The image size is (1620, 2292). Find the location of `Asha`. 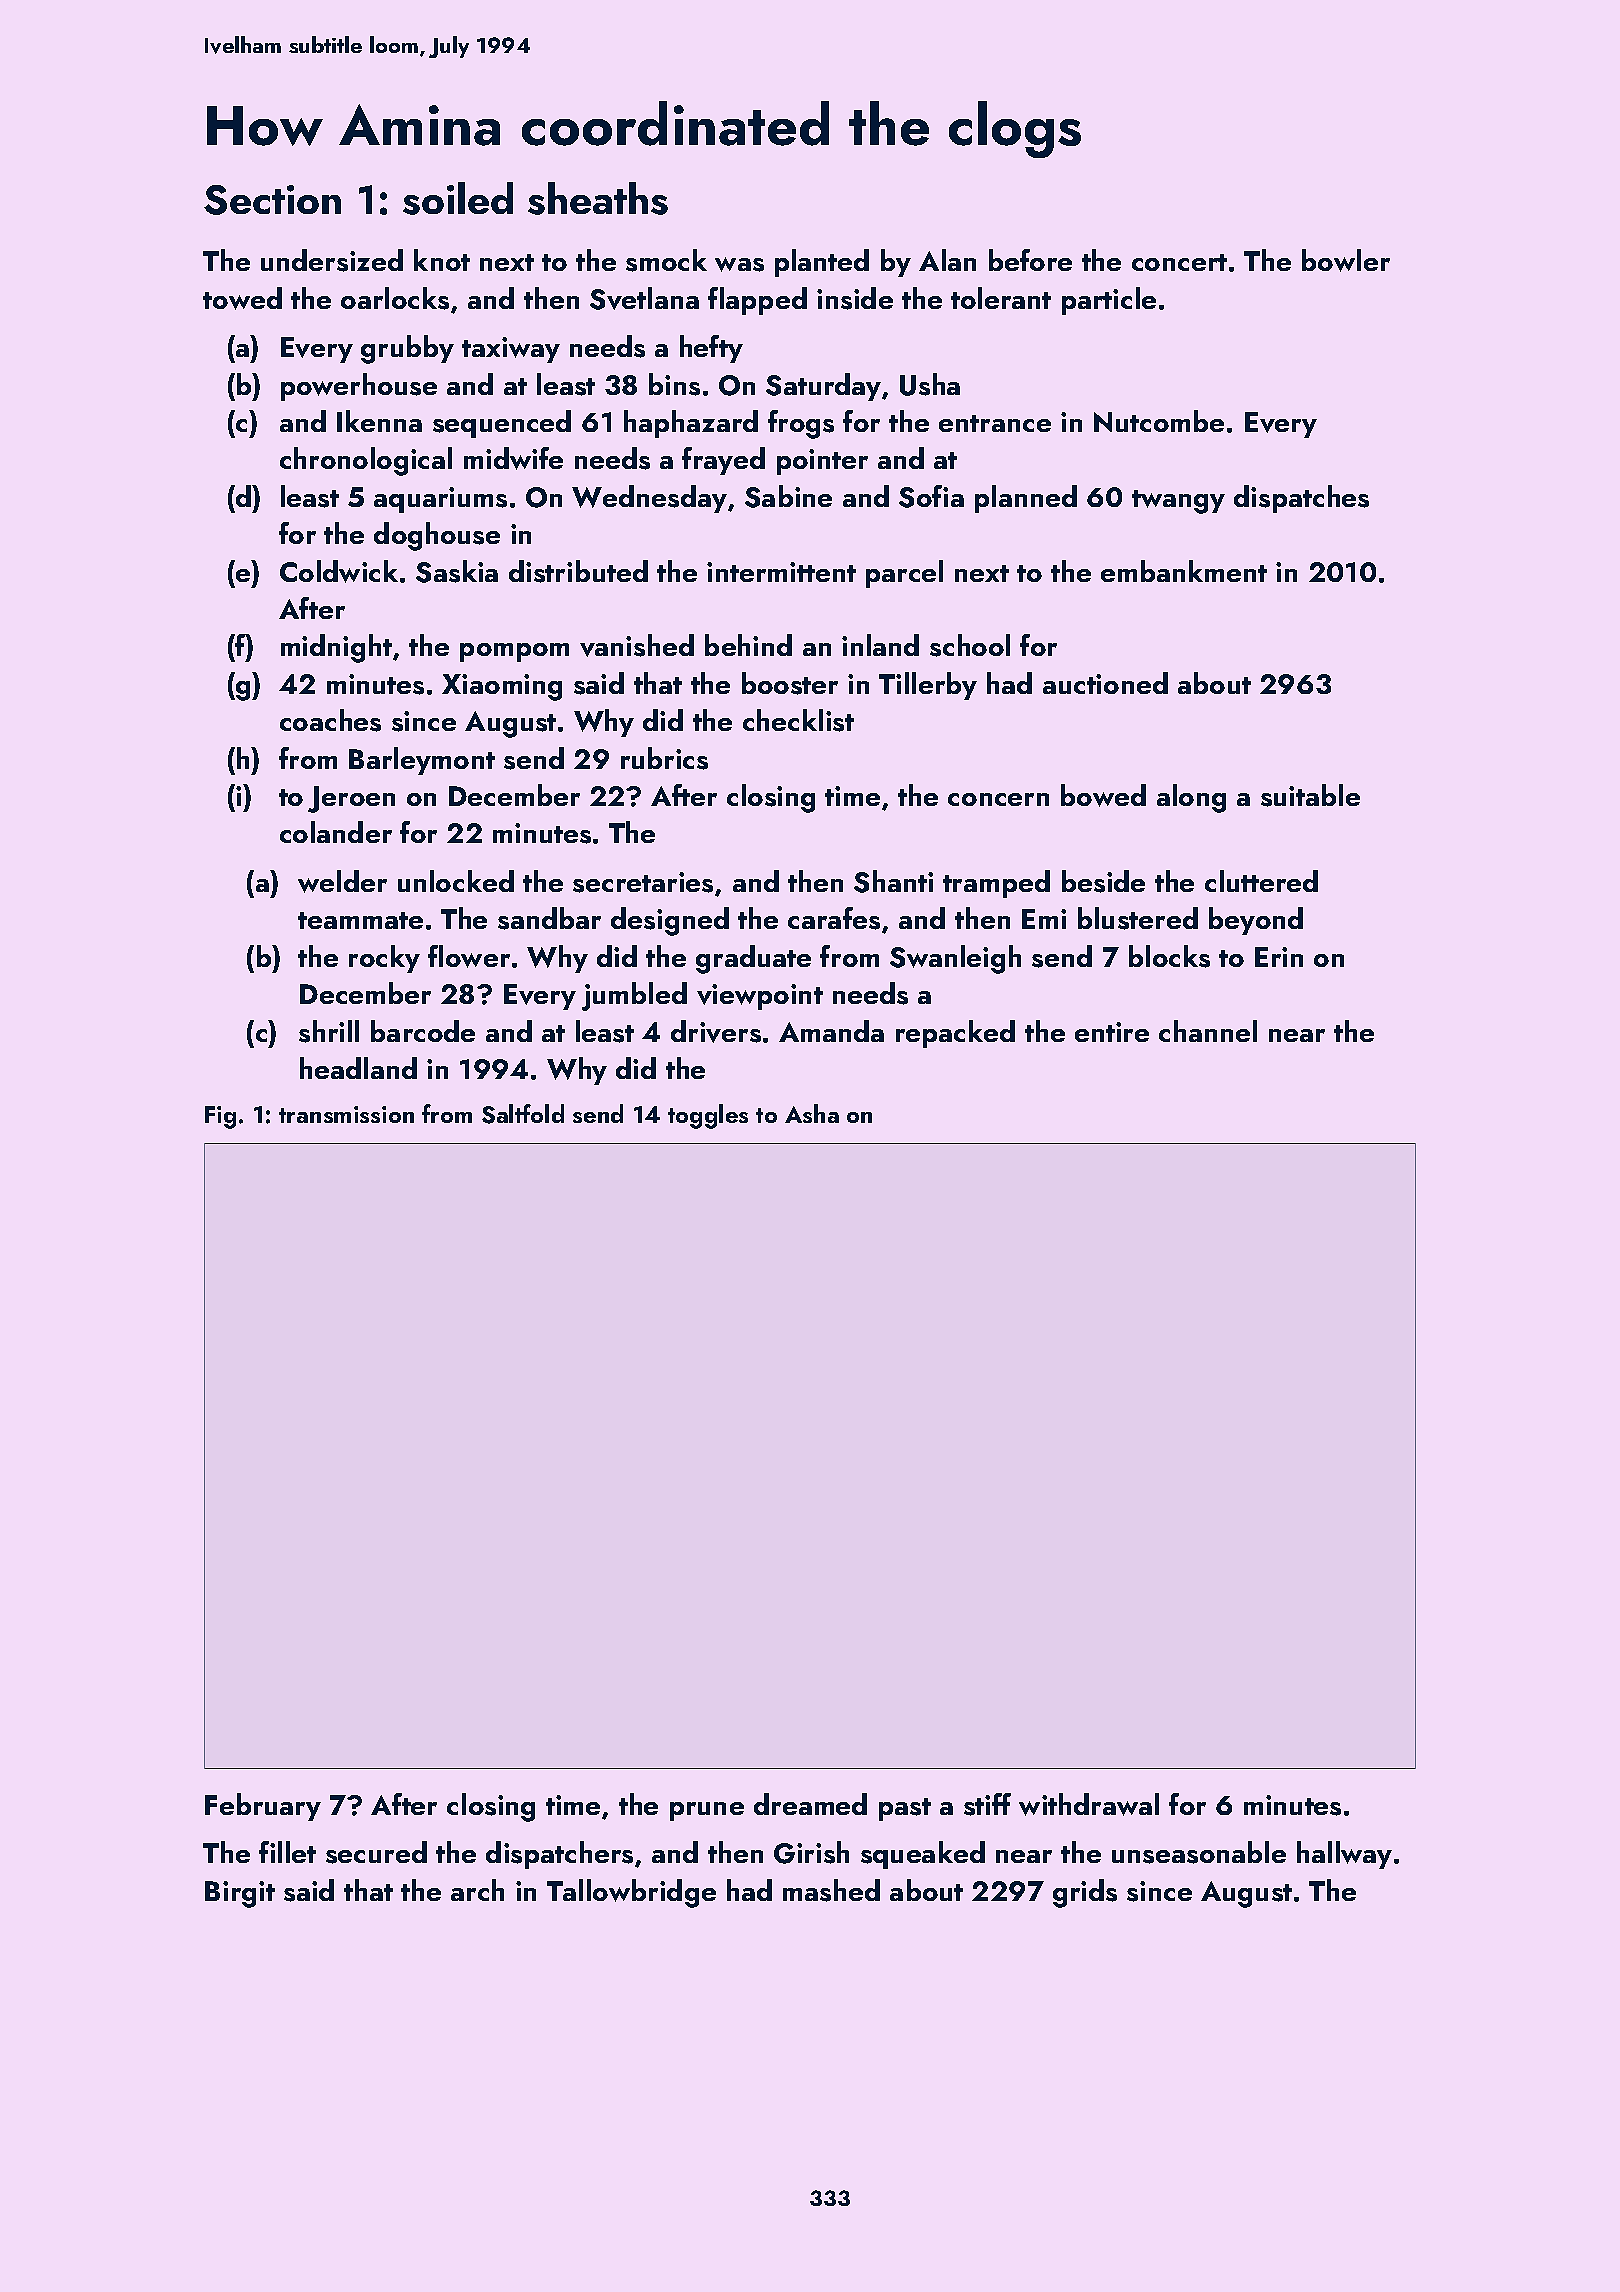

Asha is located at coordinates (812, 1113).
